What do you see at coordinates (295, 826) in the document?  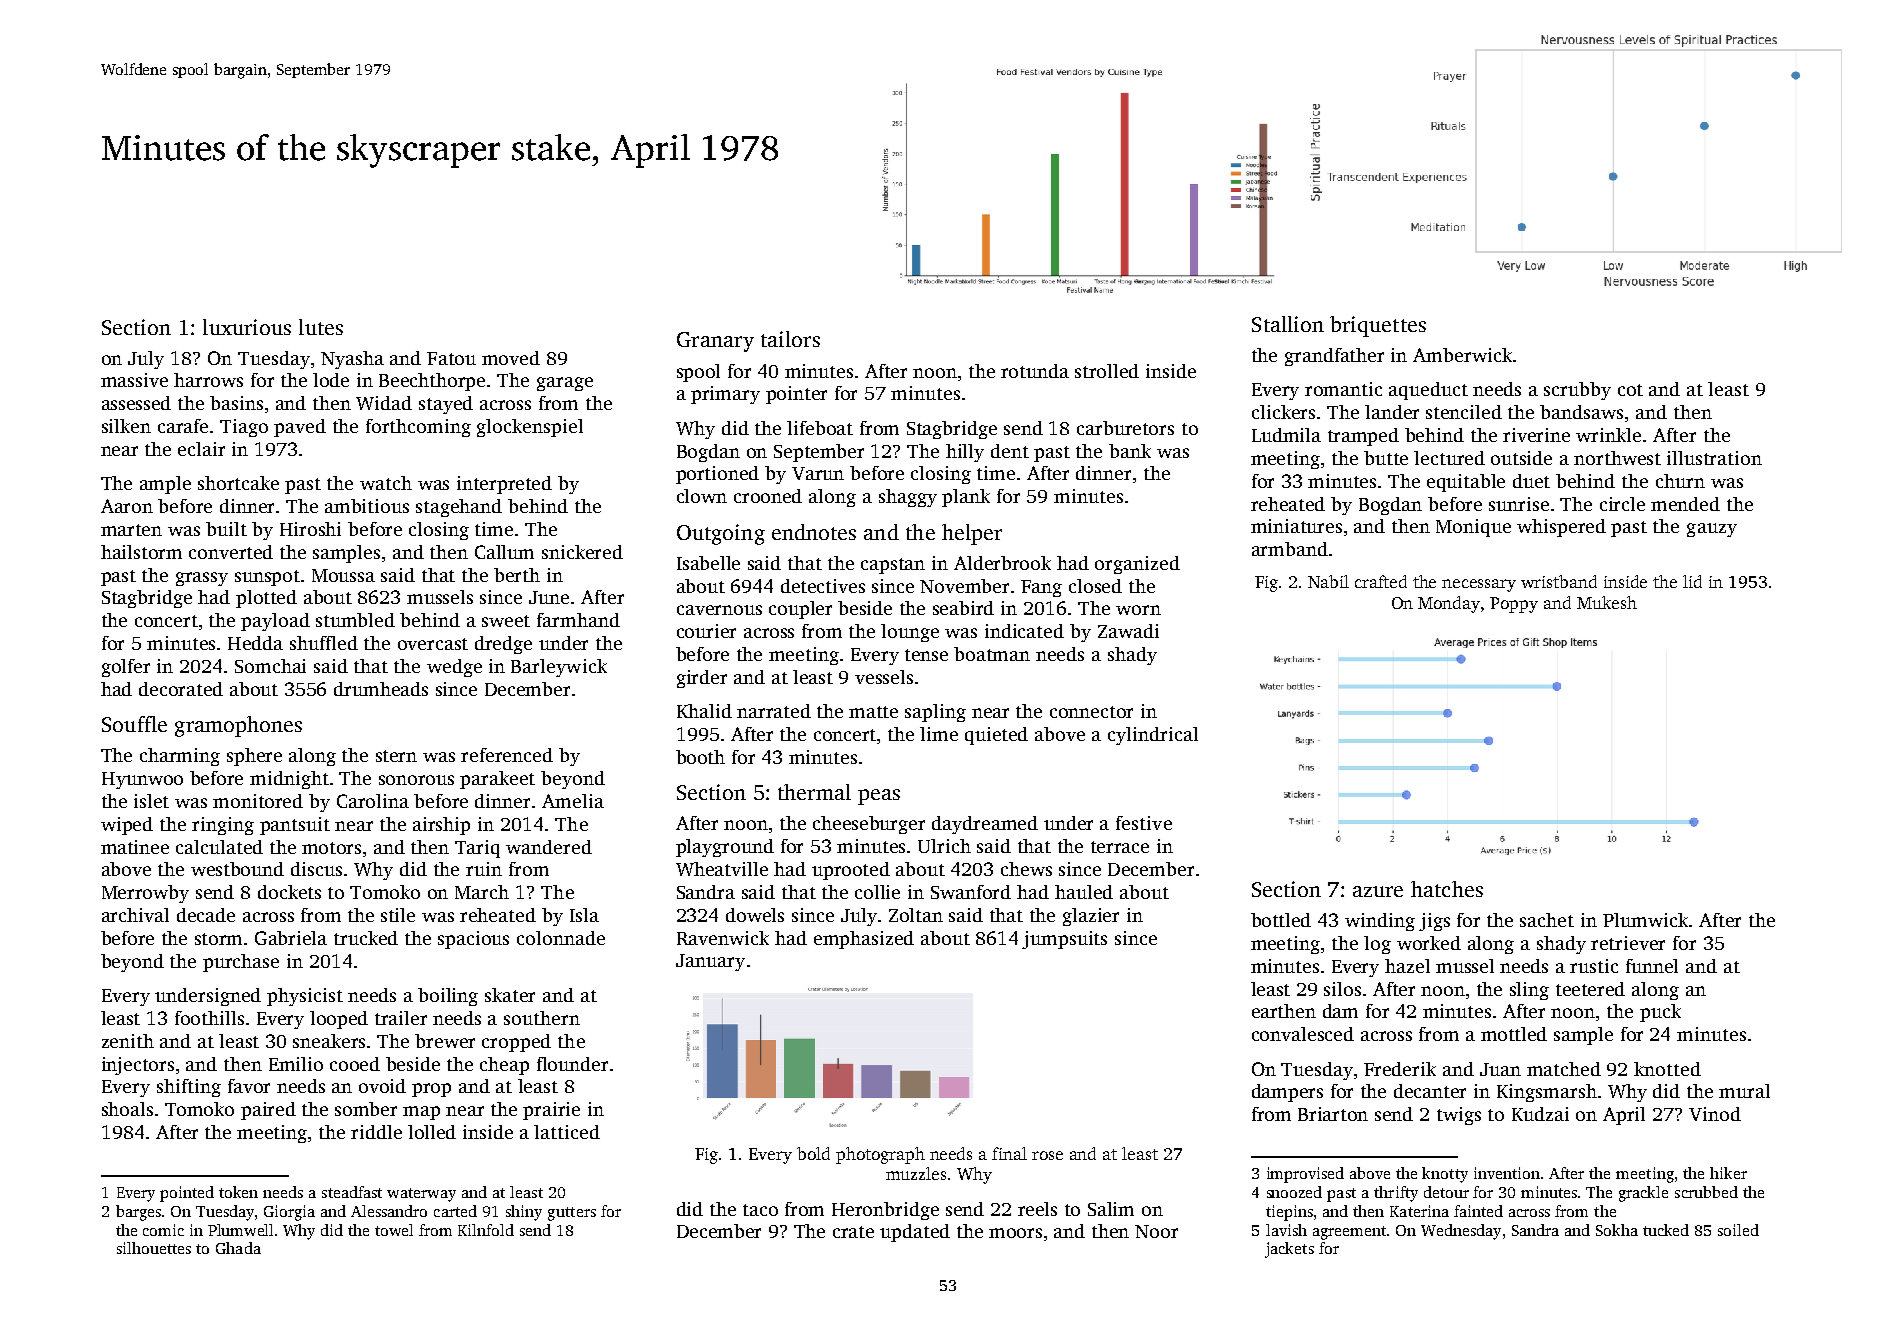 I see `pantsuit` at bounding box center [295, 826].
